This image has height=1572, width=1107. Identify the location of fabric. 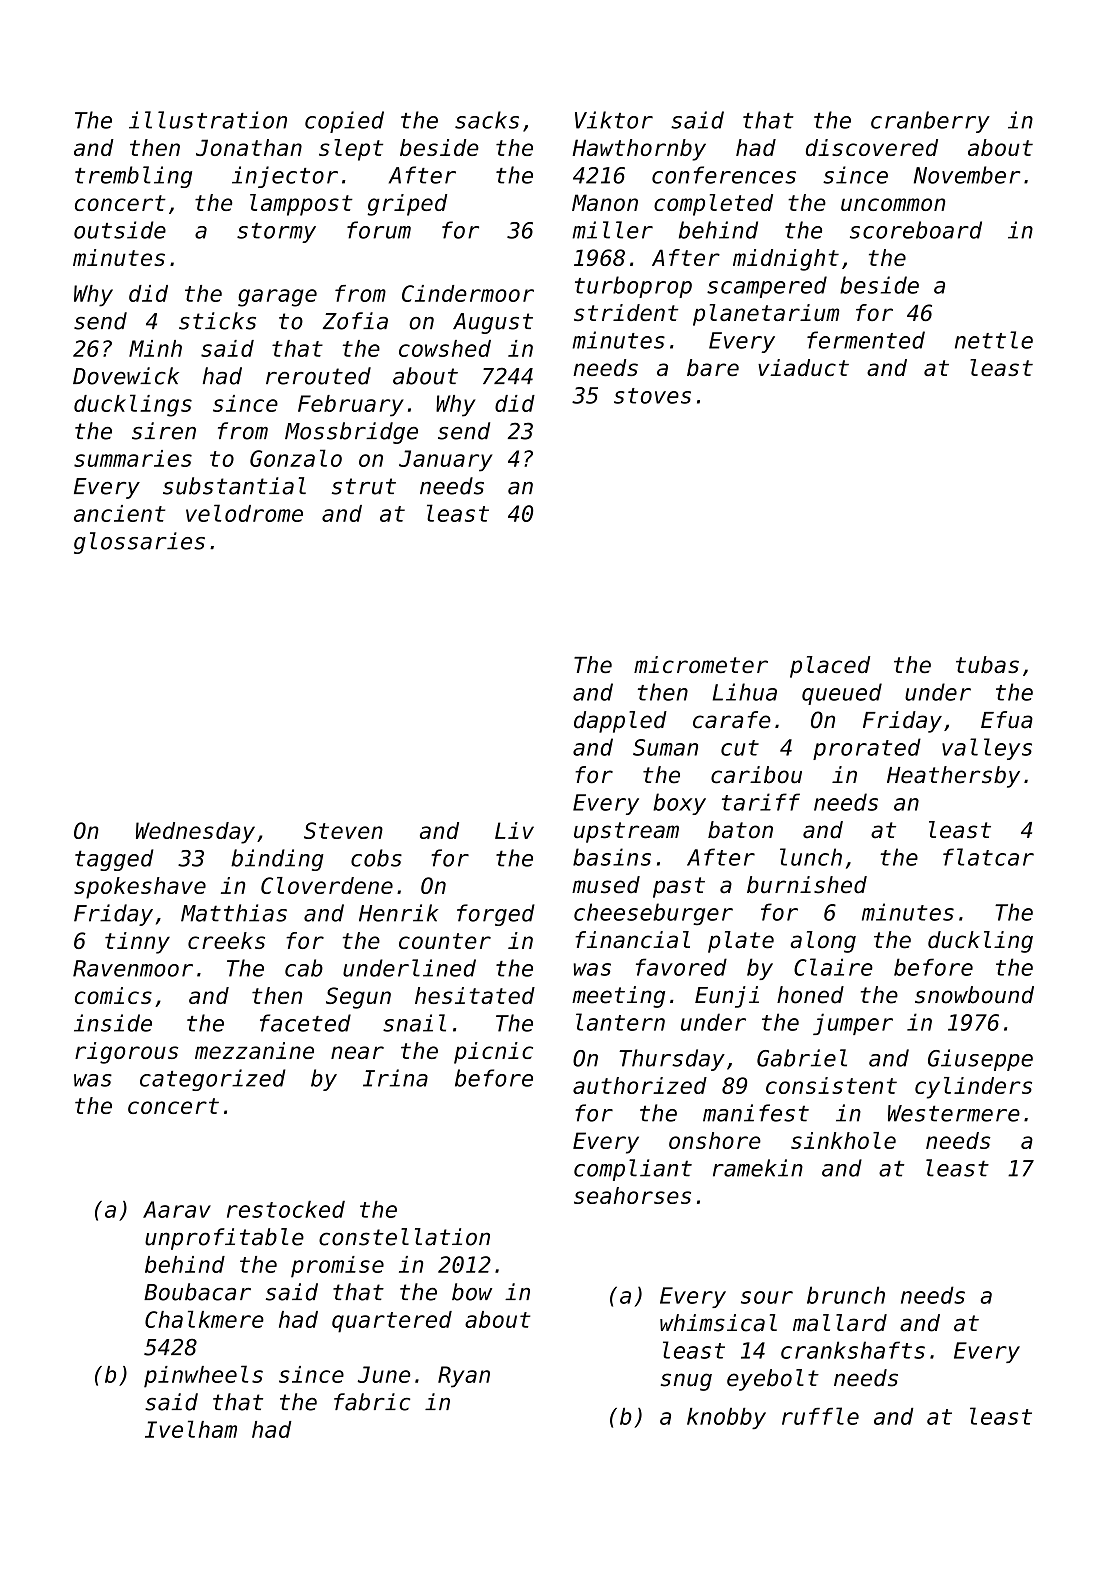
(372, 1402).
